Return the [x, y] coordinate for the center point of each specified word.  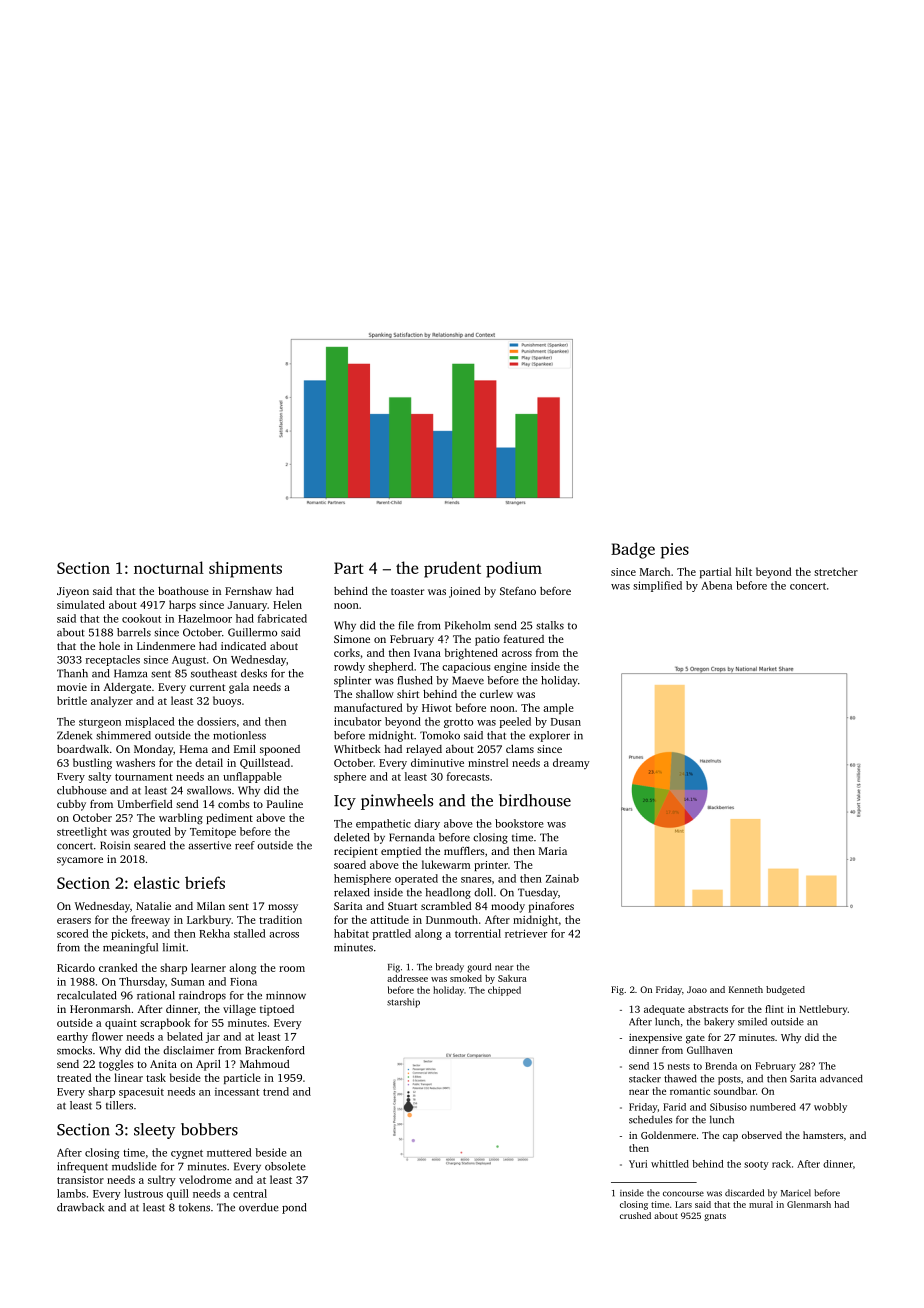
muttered [229, 1152]
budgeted [785, 990]
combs [234, 804]
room [292, 969]
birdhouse [535, 800]
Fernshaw [248, 591]
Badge [633, 550]
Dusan [566, 722]
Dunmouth [452, 919]
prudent [452, 569]
